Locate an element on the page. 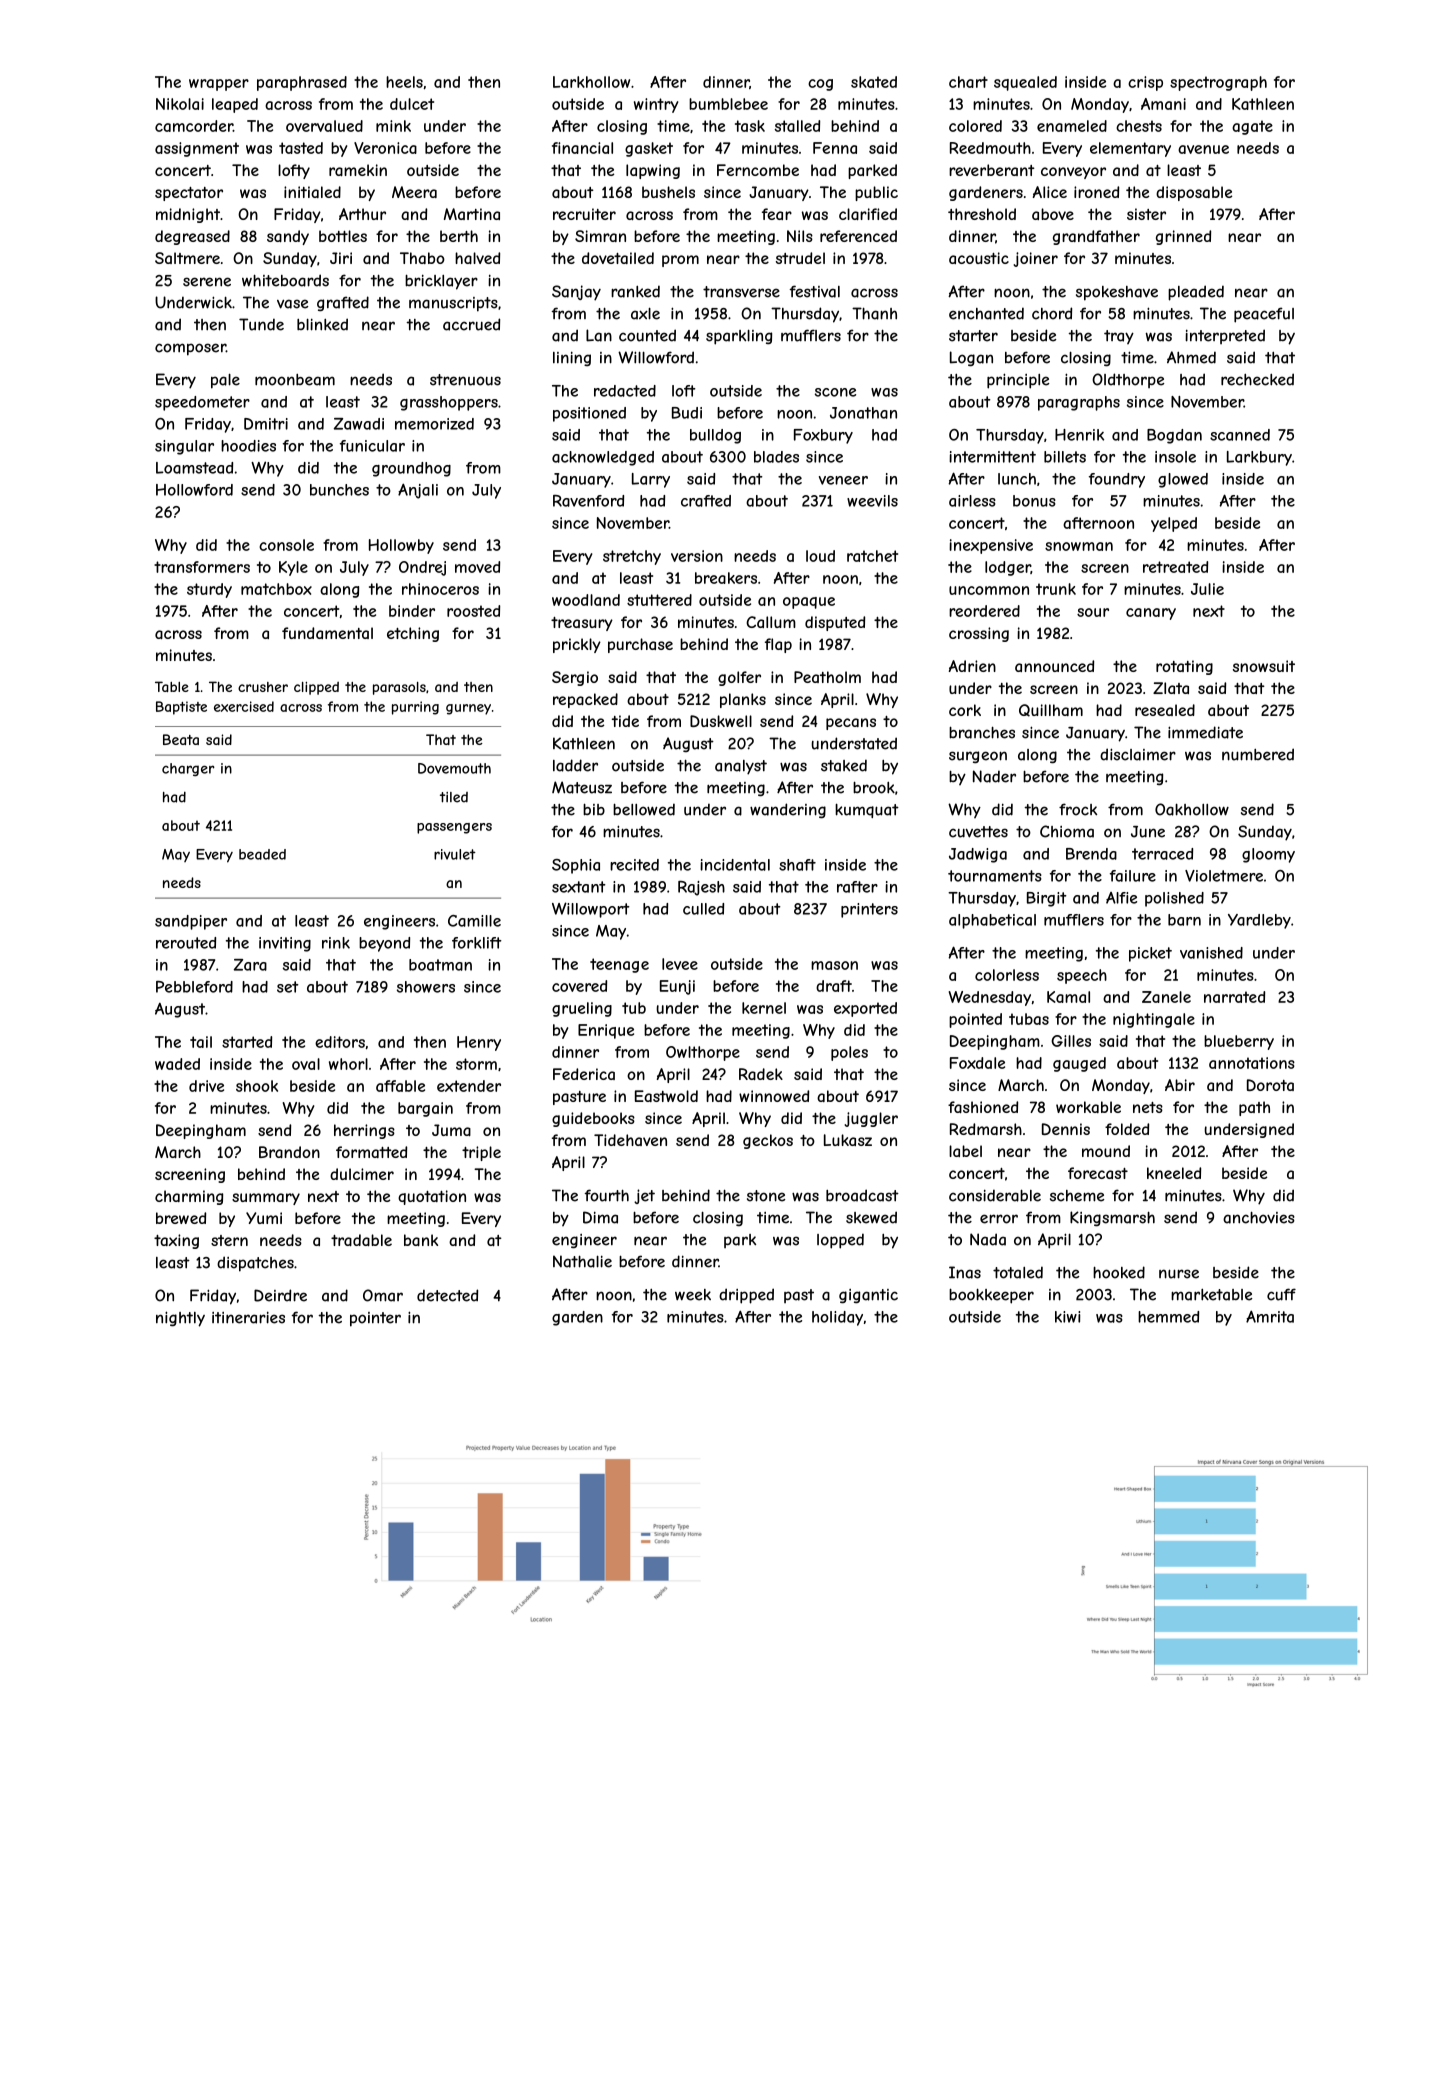  squealed is located at coordinates (1025, 83).
